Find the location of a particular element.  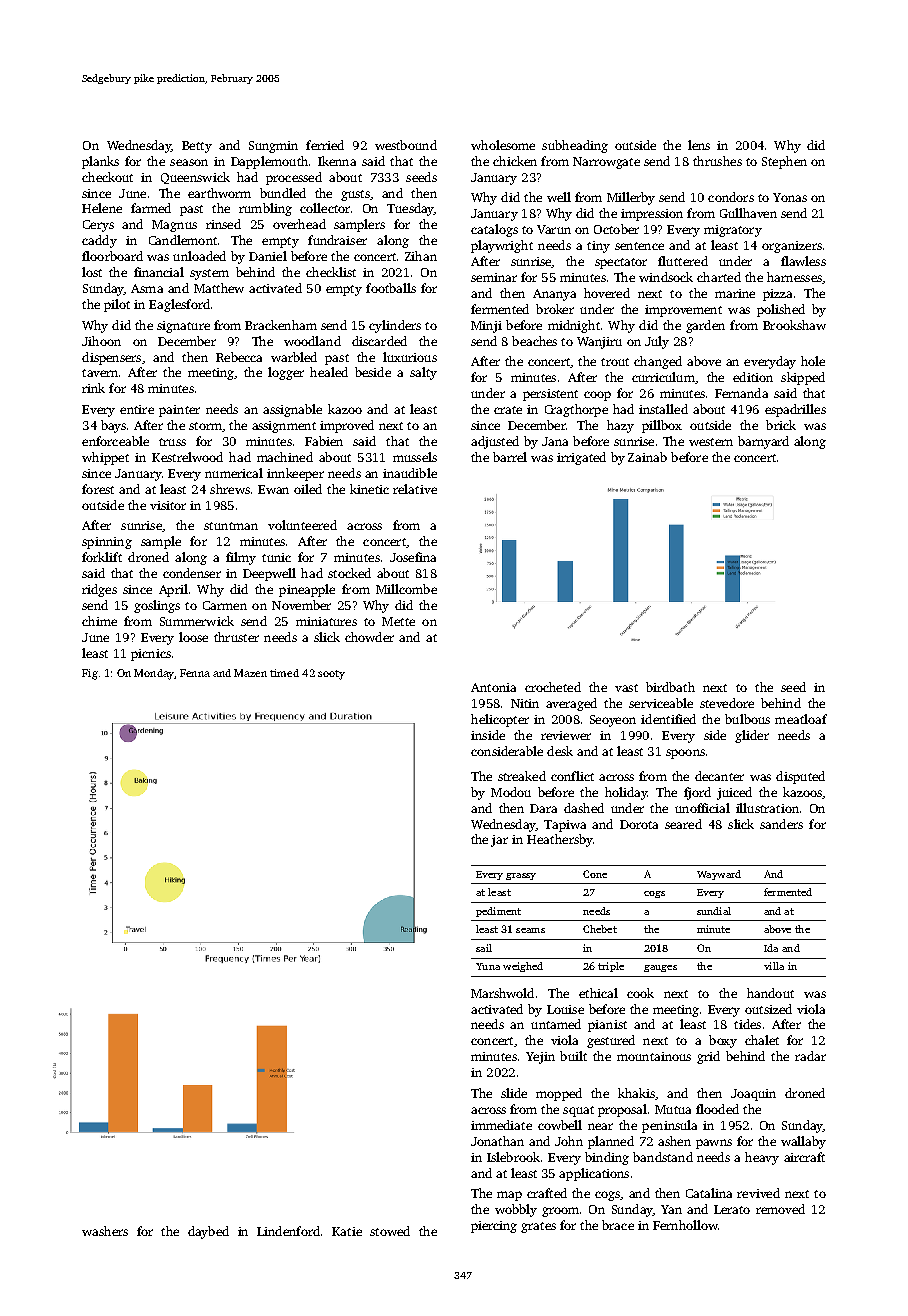

Sungmin is located at coordinates (273, 147).
